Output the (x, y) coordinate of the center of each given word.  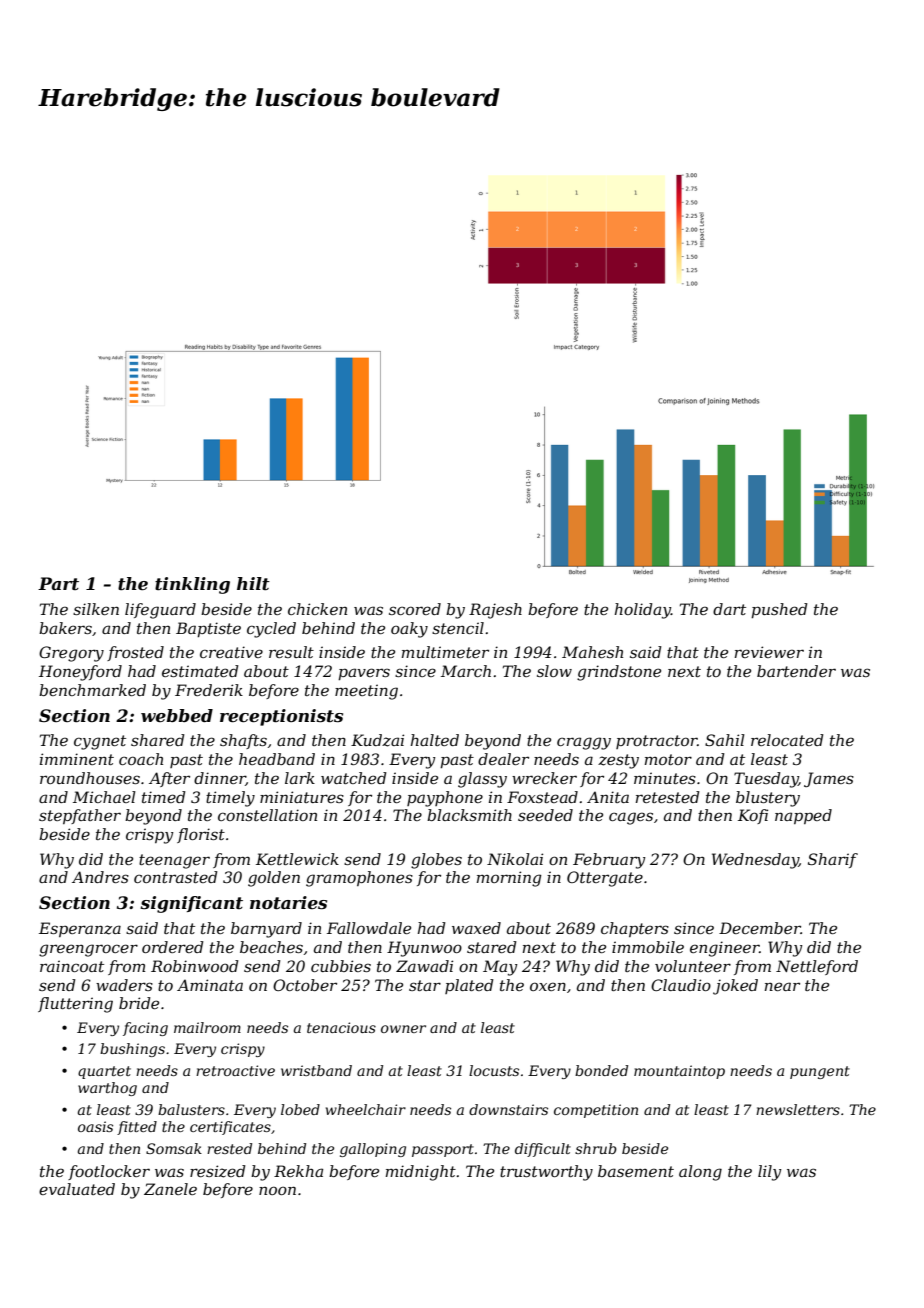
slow (554, 671)
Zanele (170, 1189)
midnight (421, 1173)
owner (403, 1029)
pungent (820, 1072)
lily (770, 1173)
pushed (779, 610)
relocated (787, 740)
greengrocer (88, 950)
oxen (548, 986)
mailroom (207, 1027)
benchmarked (92, 690)
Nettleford (817, 967)
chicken (317, 609)
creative (231, 652)
